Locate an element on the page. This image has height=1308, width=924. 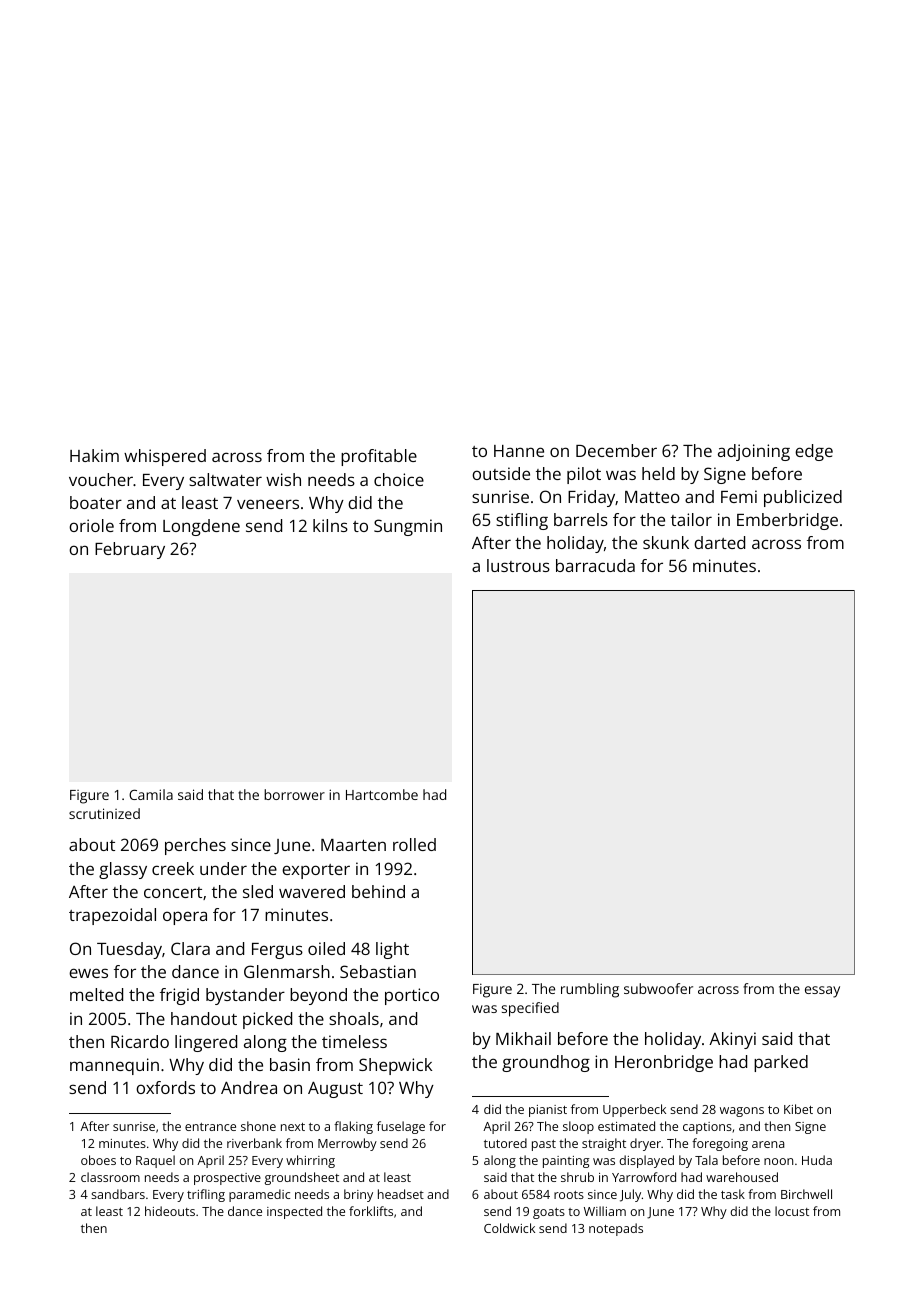
hideouts is located at coordinates (170, 1211).
